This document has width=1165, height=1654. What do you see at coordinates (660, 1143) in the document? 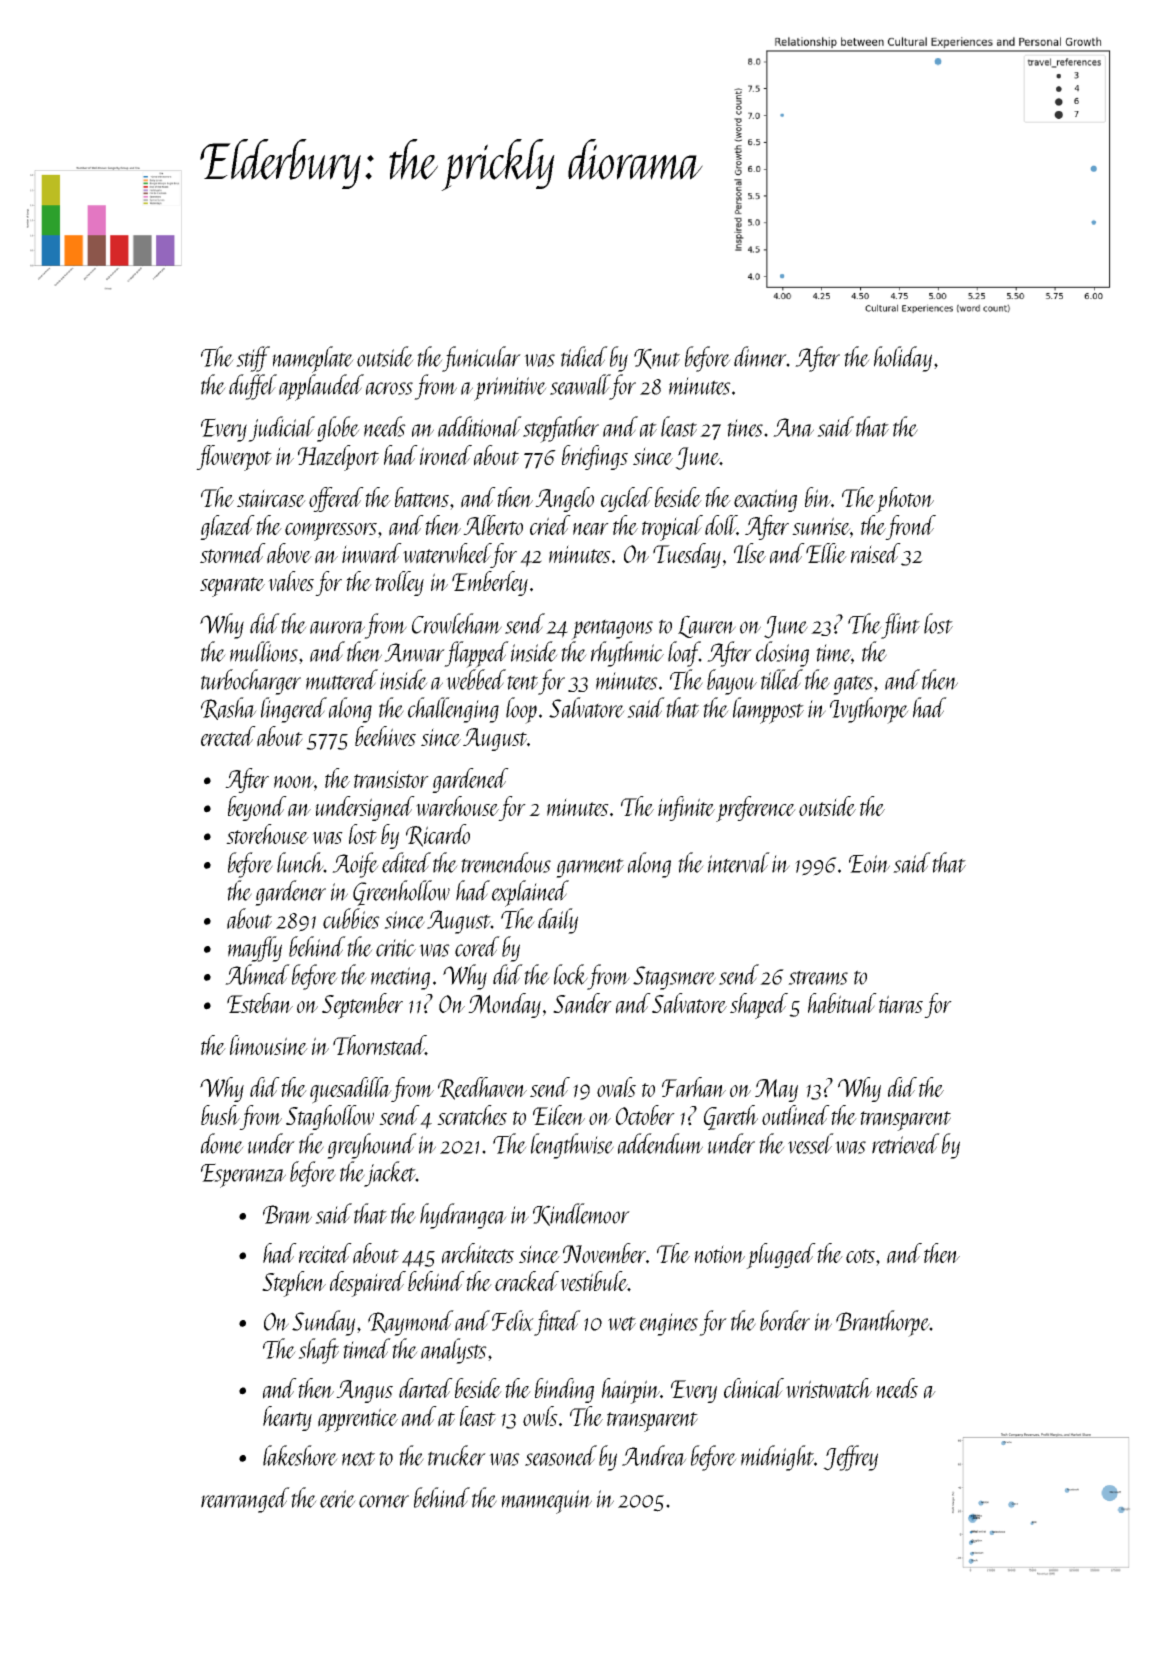
I see `addendum` at bounding box center [660, 1143].
